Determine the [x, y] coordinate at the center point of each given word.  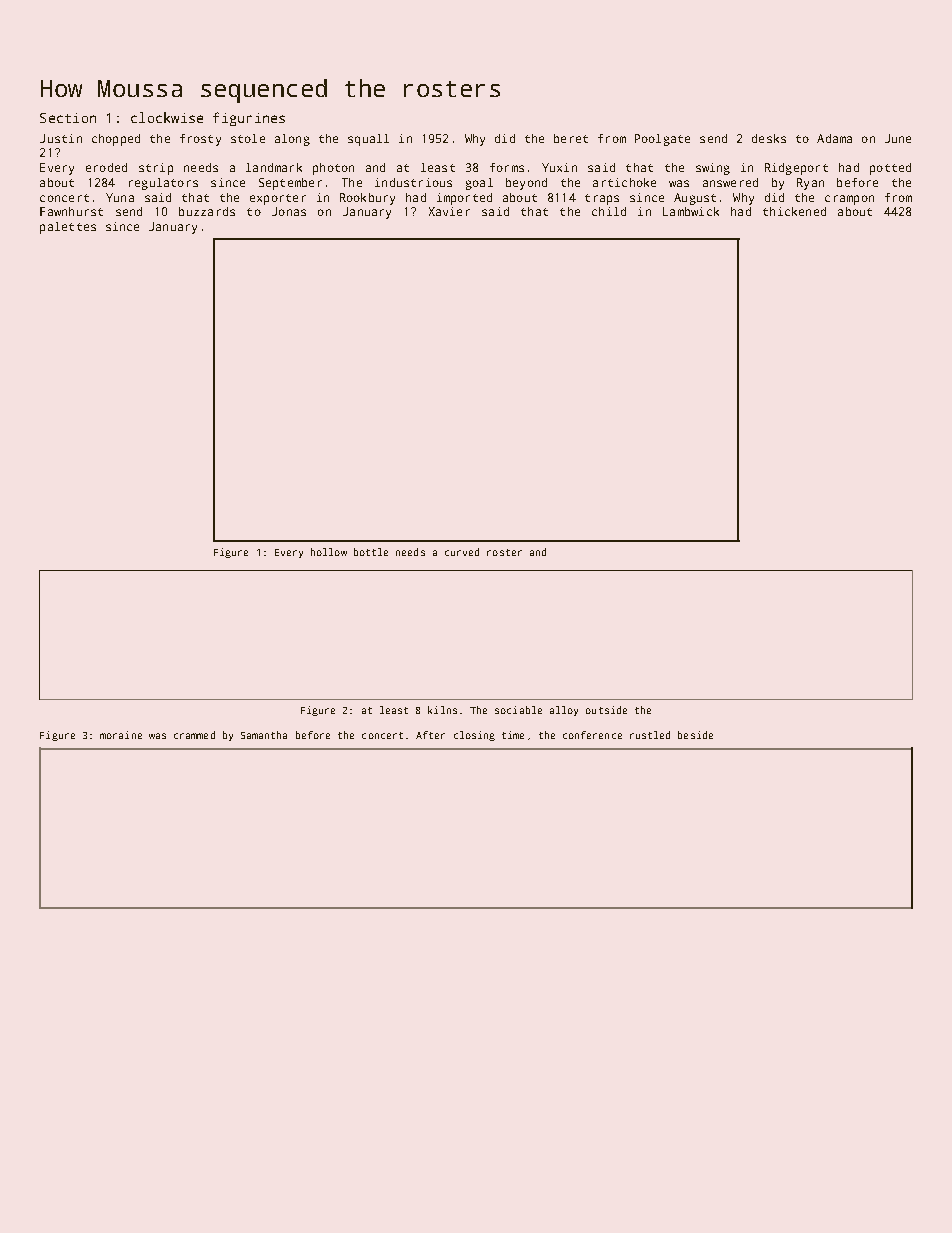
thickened [794, 211]
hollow [329, 552]
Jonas [289, 211]
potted [890, 169]
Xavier [449, 211]
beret [571, 138]
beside [695, 735]
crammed [194, 735]
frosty [200, 140]
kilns [442, 710]
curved [462, 552]
